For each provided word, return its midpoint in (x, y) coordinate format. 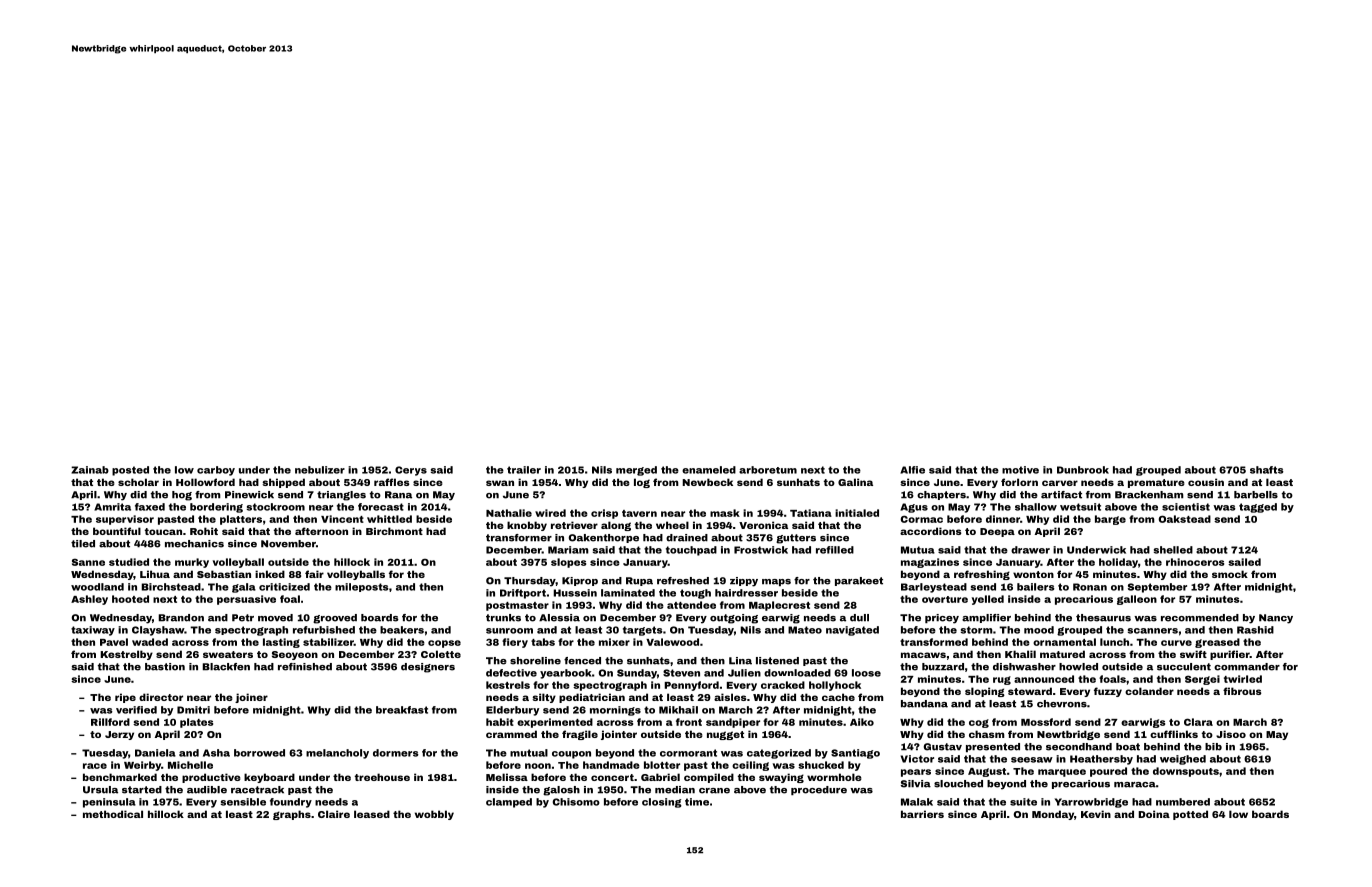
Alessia (559, 618)
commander (1247, 667)
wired (550, 513)
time (697, 802)
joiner (251, 698)
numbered (1183, 802)
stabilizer (328, 642)
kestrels (508, 685)
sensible (243, 802)
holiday (1118, 563)
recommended (1200, 618)
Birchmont (394, 531)
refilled (835, 550)
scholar (138, 482)
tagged (1258, 508)
